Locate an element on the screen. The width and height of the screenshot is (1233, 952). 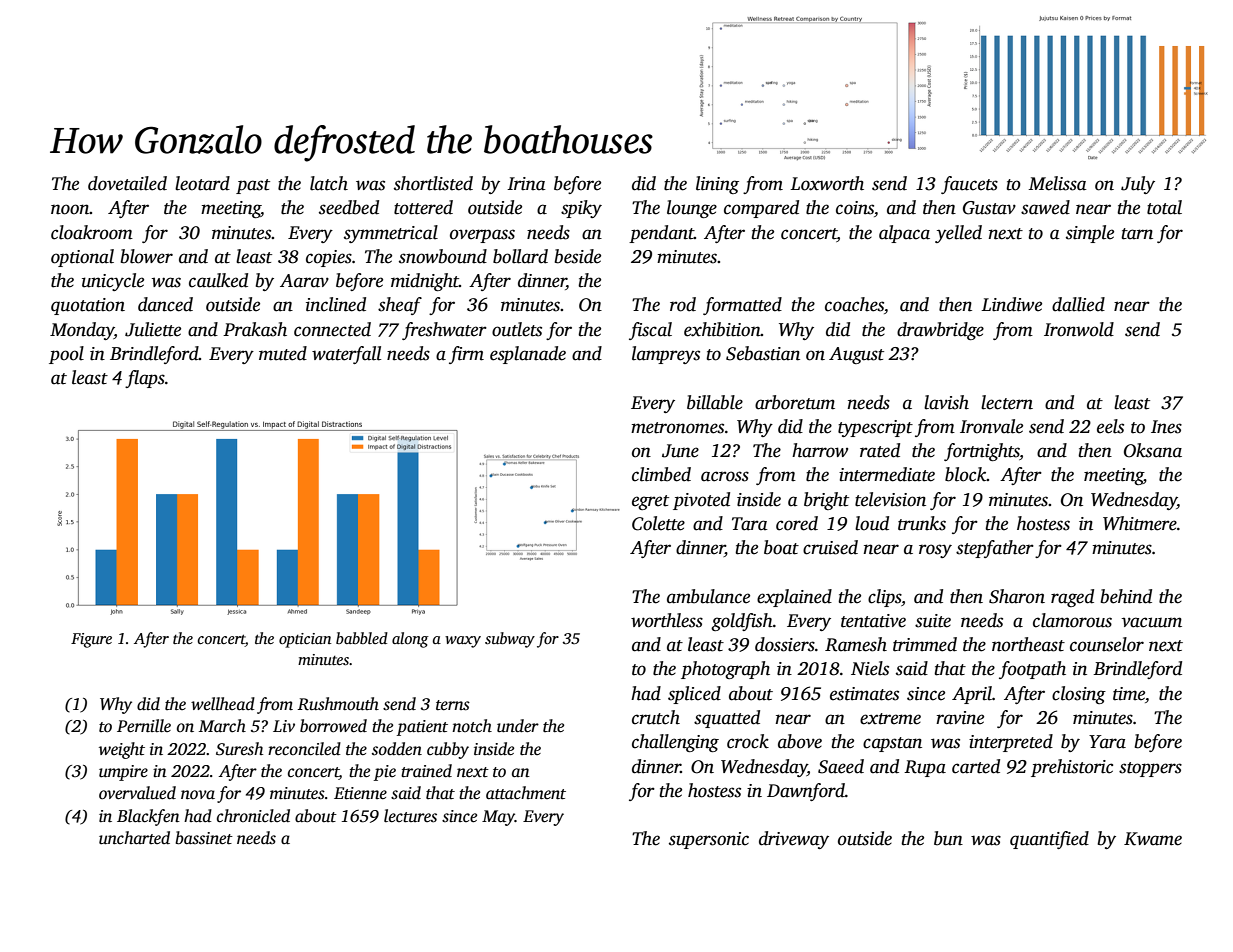
bassinet is located at coordinates (204, 838).
